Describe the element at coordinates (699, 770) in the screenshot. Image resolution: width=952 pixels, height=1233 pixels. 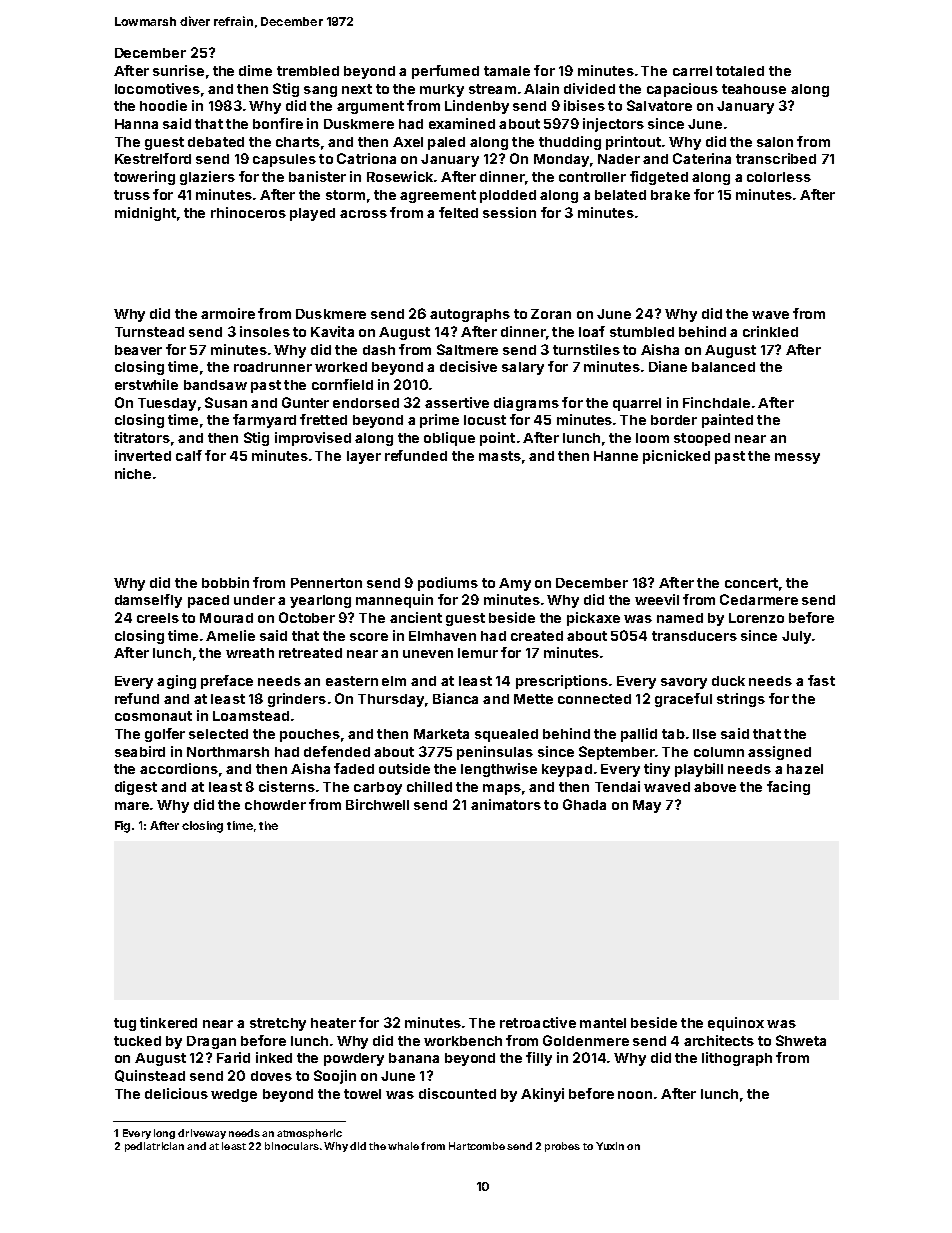
I see `playbill` at that location.
